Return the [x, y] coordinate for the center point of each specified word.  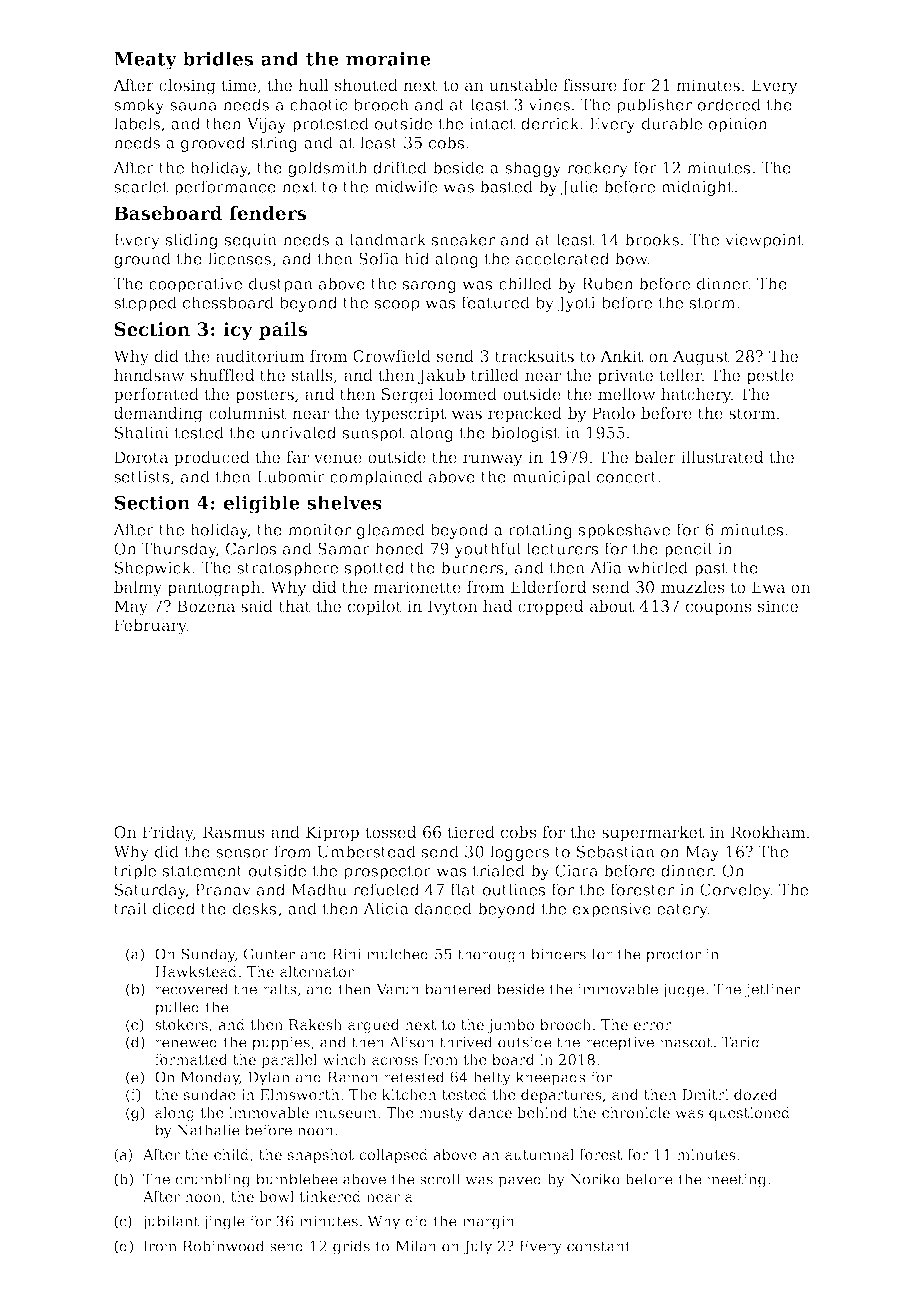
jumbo [510, 1026]
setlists [142, 476]
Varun [398, 989]
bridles [218, 58]
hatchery [696, 396]
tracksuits [534, 356]
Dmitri [705, 1094]
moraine [388, 58]
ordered [729, 104]
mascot [686, 1042]
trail [130, 908]
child [231, 1154]
